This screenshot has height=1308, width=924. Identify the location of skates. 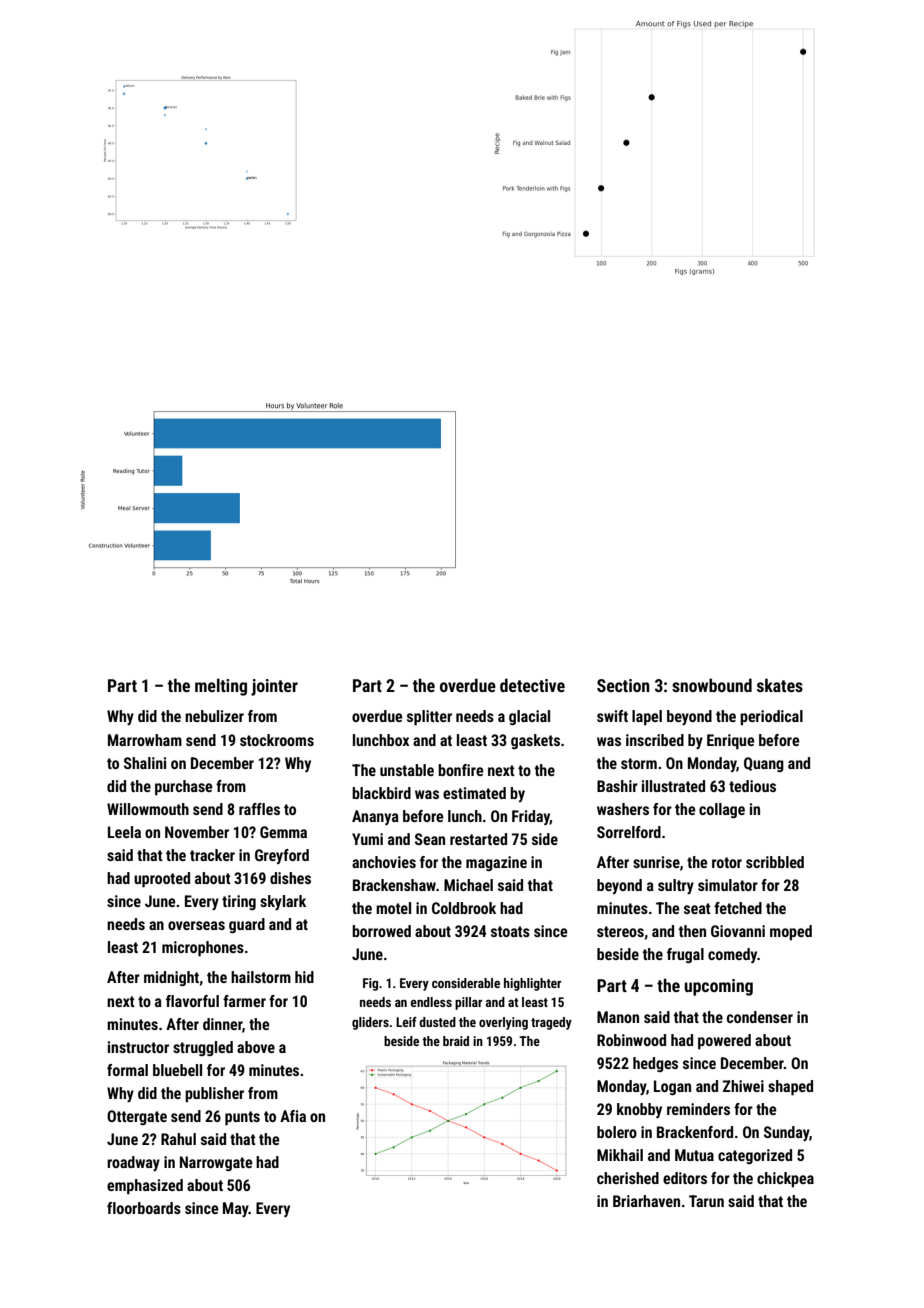
(780, 685).
